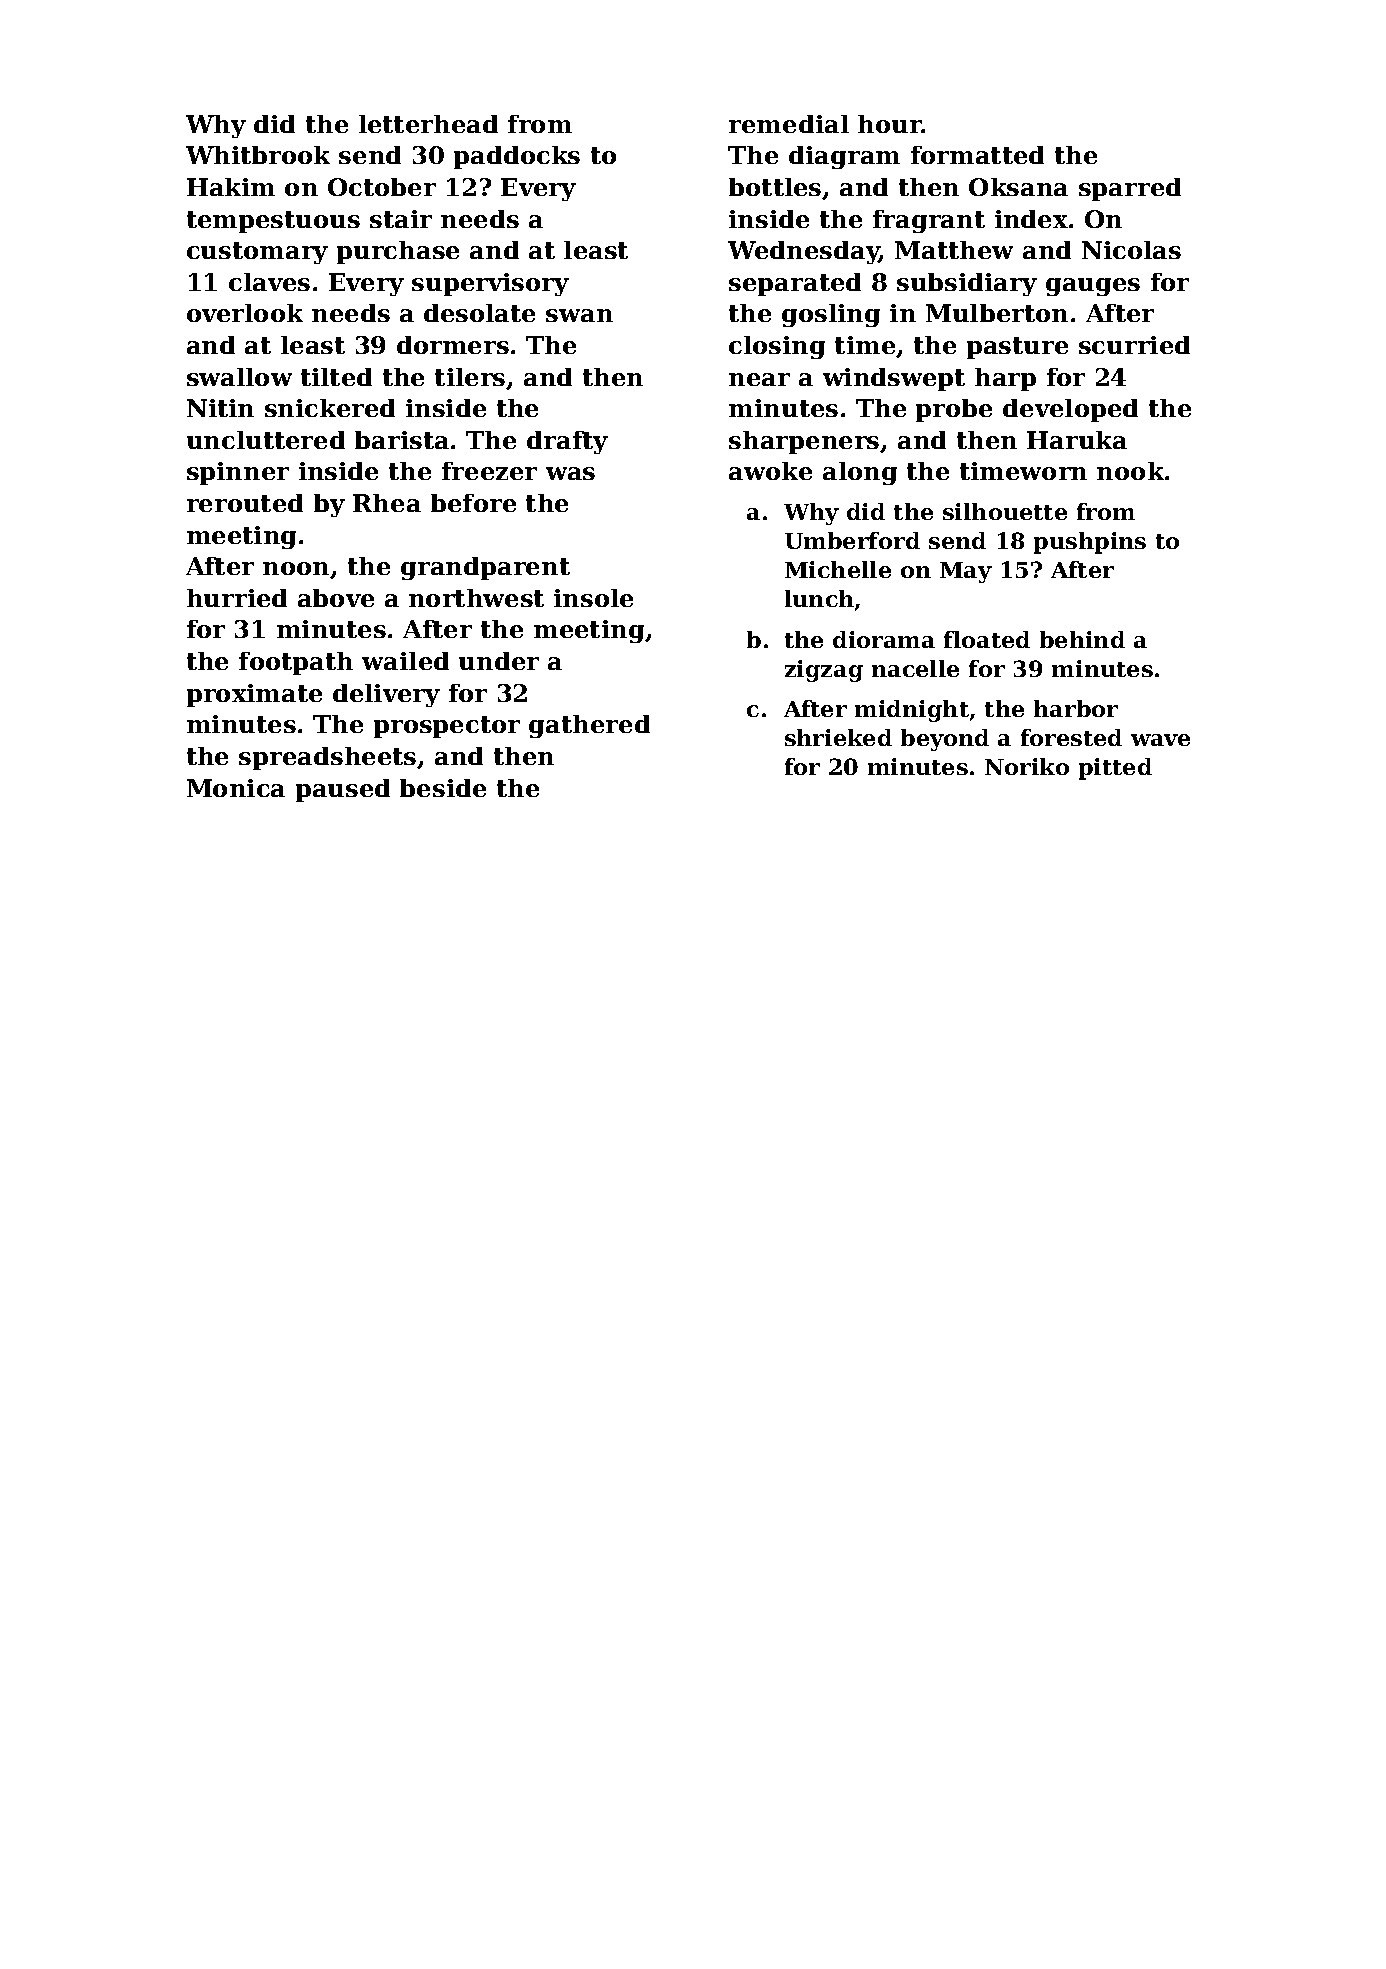 This screenshot has height=1969, width=1386. Describe the element at coordinates (405, 661) in the screenshot. I see `wailed` at that location.
